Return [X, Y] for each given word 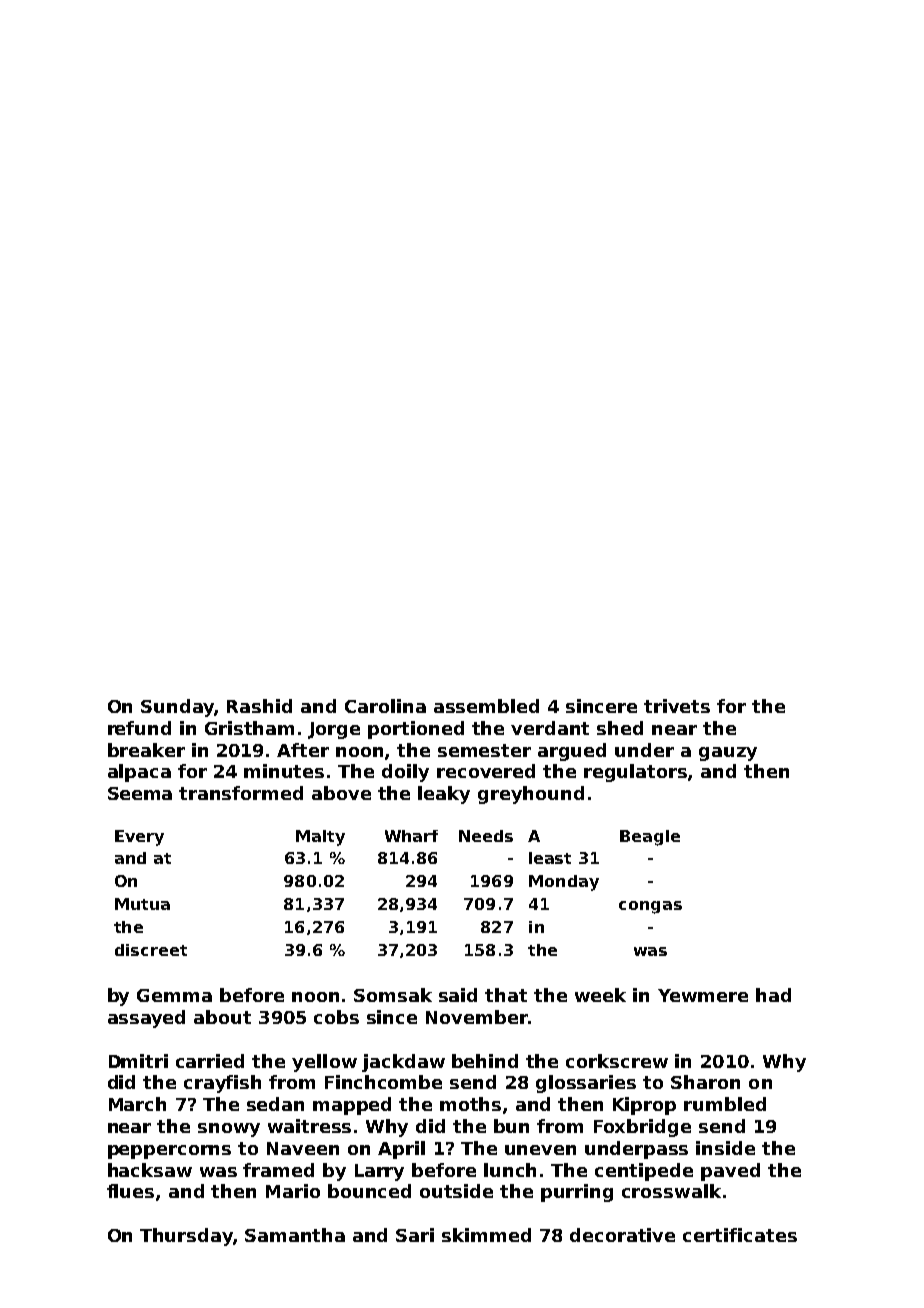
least [550, 858]
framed [278, 1170]
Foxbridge [642, 1128]
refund [139, 728]
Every [139, 838]
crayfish [222, 1084]
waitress [309, 1126]
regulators [636, 773]
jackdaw [403, 1063]
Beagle [650, 838]
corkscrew [617, 1061]
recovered [486, 771]
